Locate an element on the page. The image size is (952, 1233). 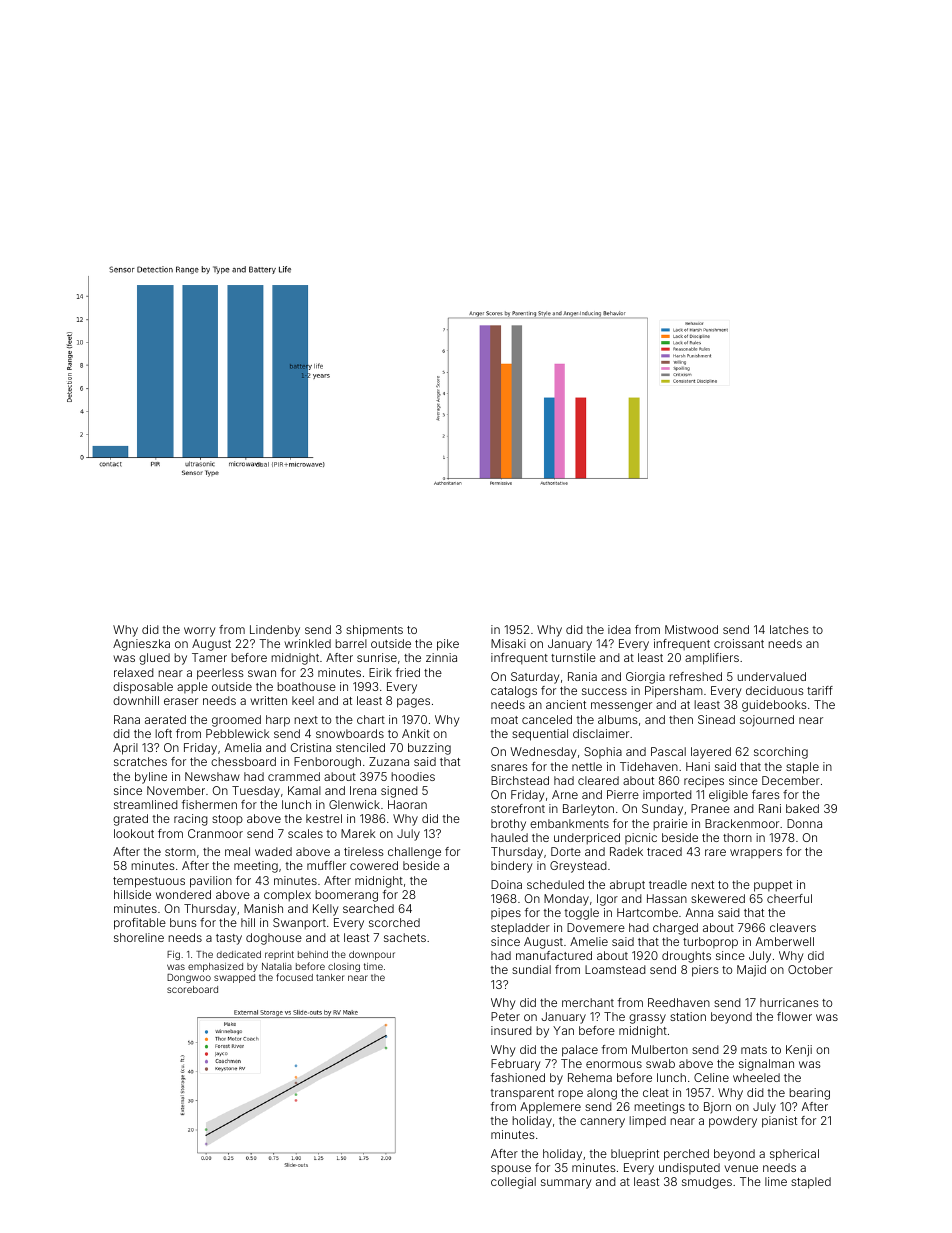
peerless is located at coordinates (220, 674).
